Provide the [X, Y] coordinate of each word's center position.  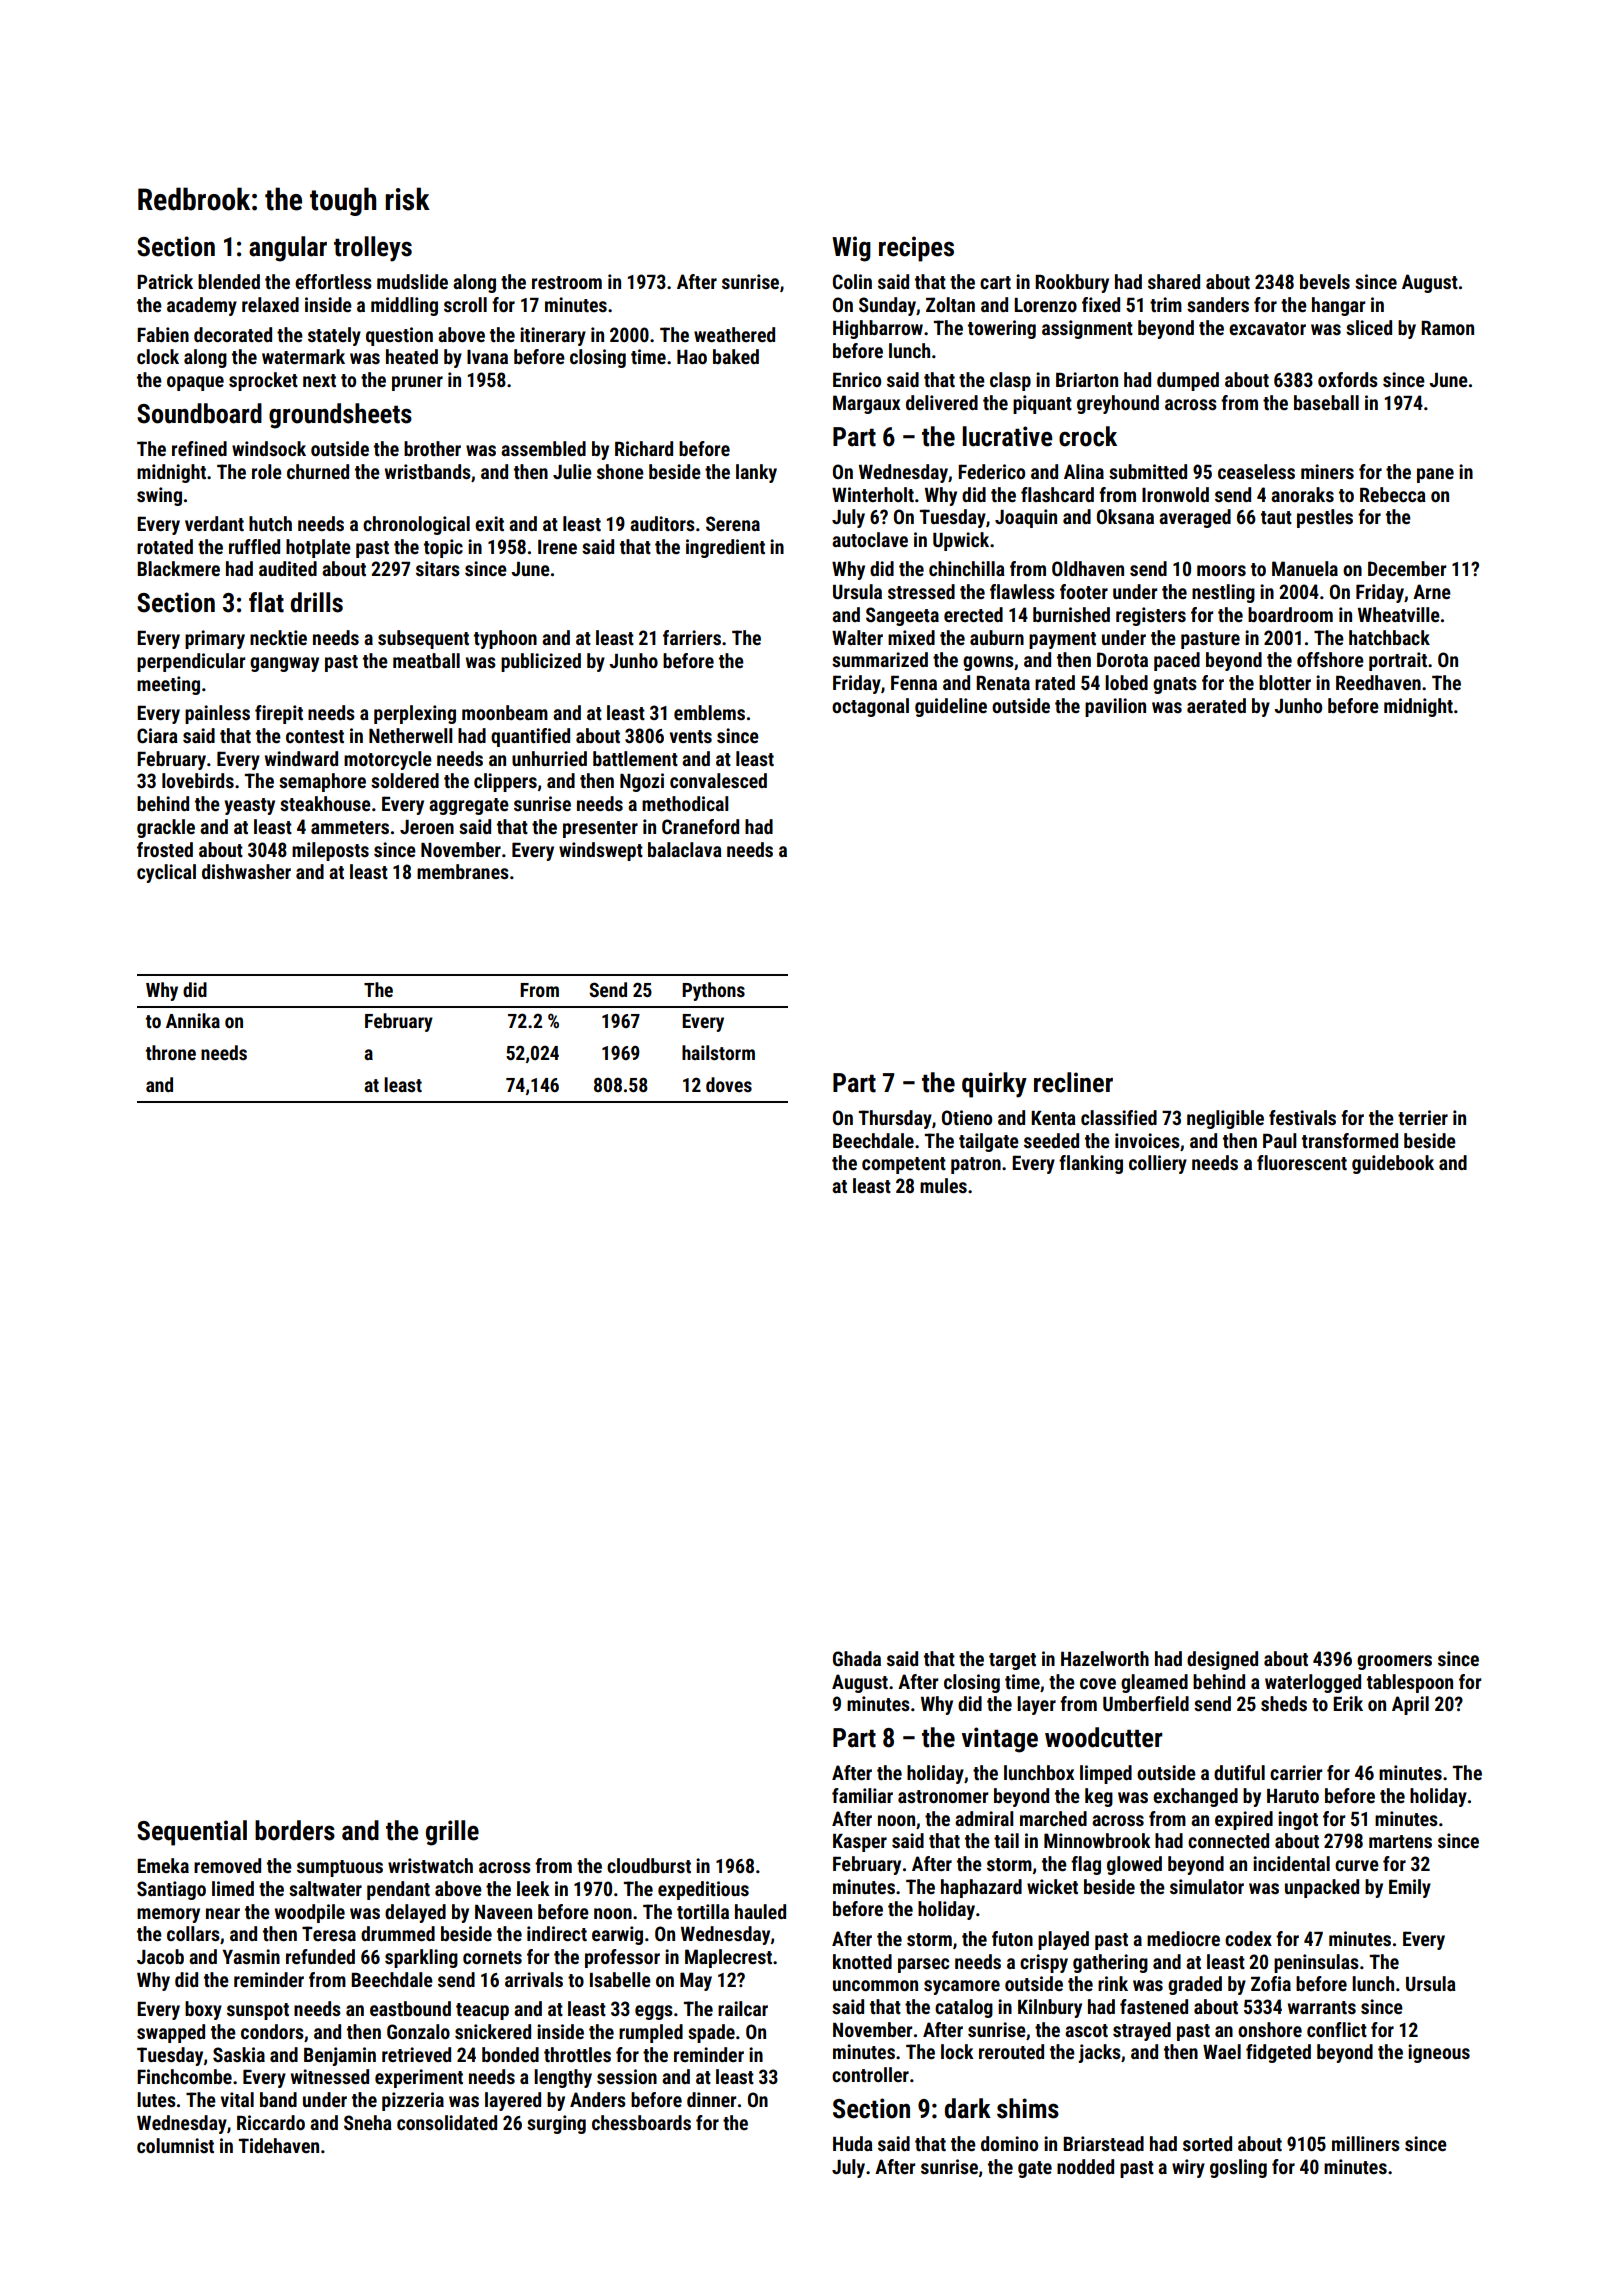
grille [452, 1833]
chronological [416, 525]
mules [943, 1185]
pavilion [1115, 707]
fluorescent [1302, 1162]
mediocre [1183, 1938]
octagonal [870, 707]
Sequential [192, 1833]
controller [870, 2074]
